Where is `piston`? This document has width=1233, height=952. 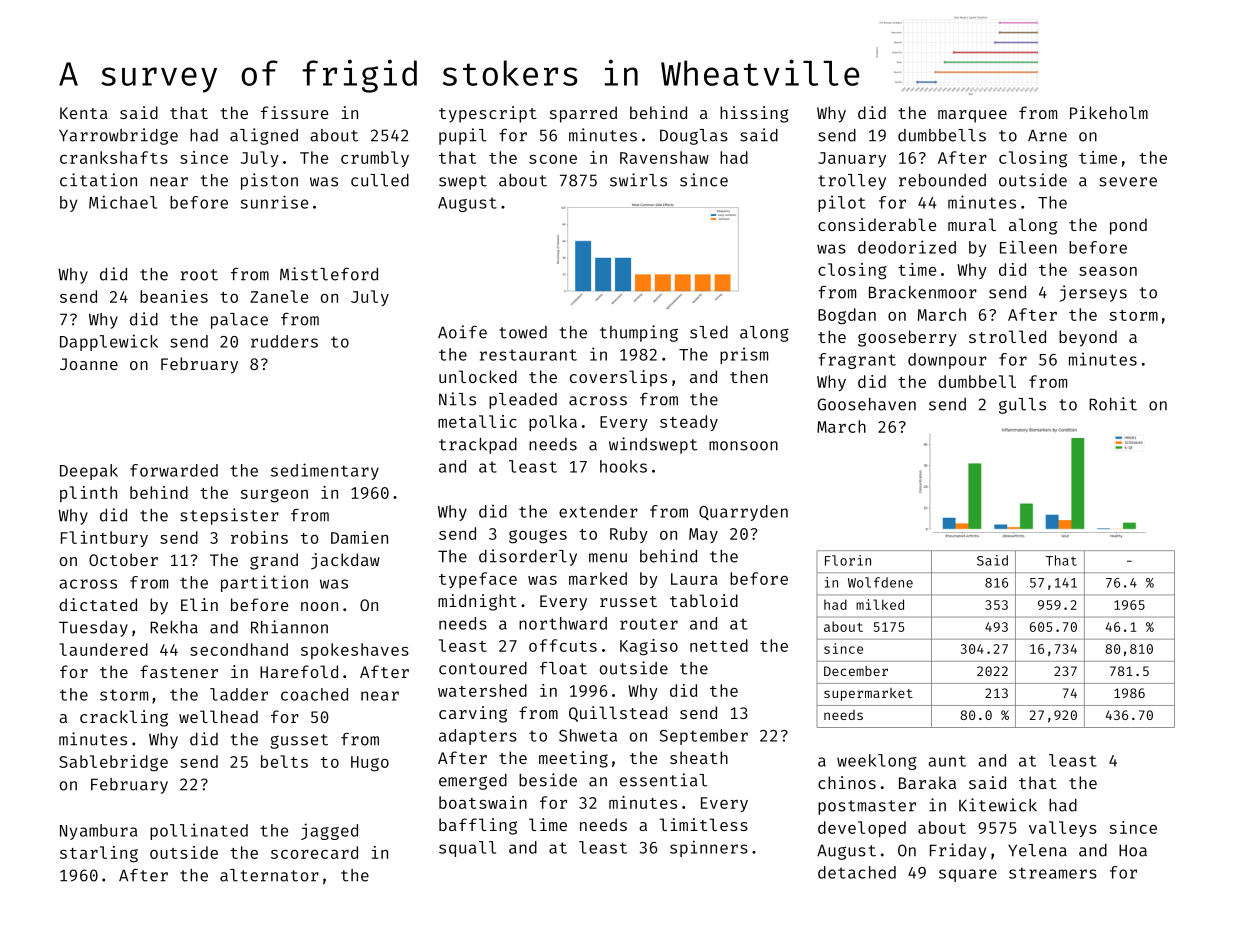
piston is located at coordinates (269, 181).
